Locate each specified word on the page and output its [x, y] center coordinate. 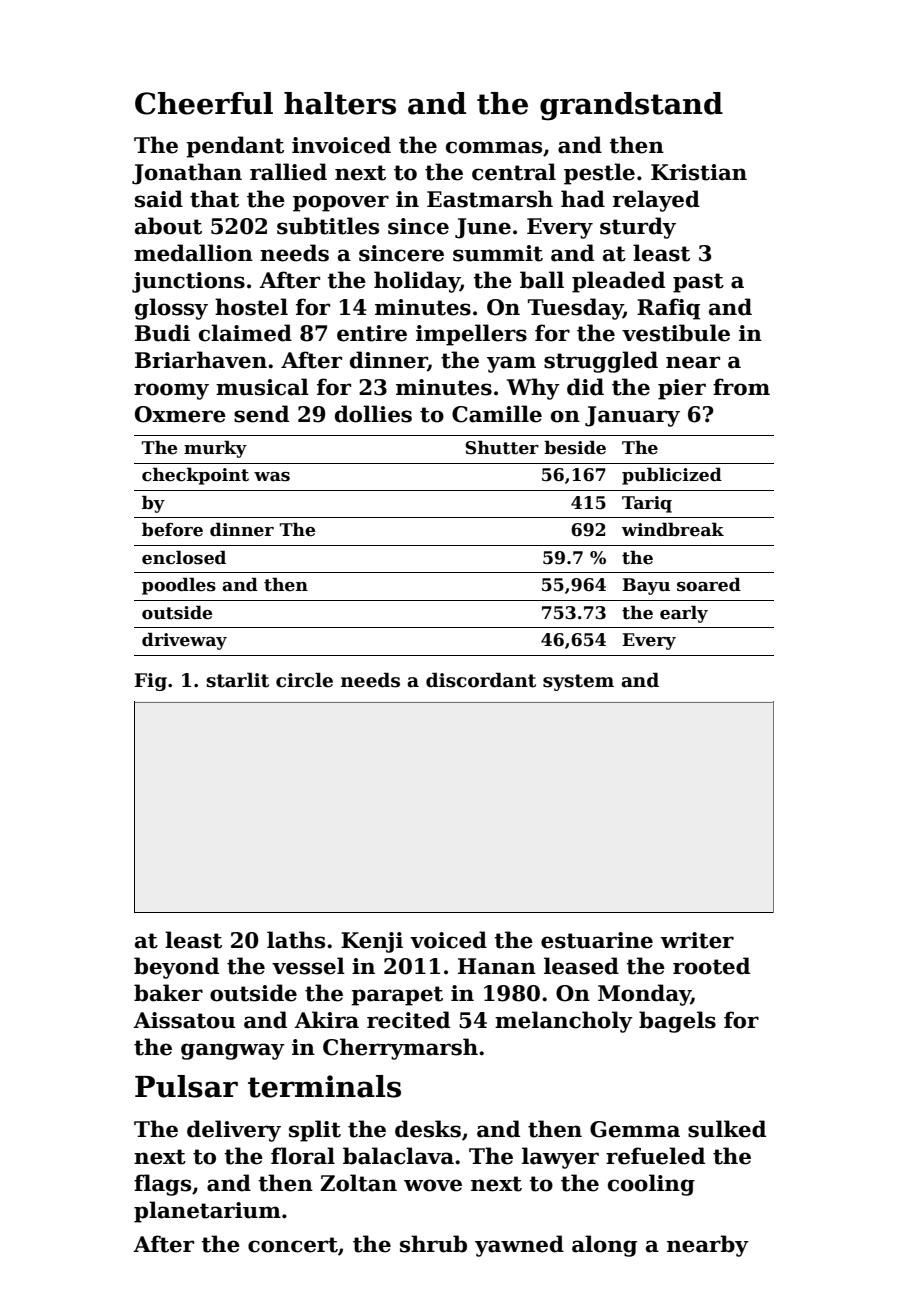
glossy [171, 309]
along [604, 1246]
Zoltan [358, 1183]
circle [304, 680]
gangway [233, 1051]
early [684, 614]
